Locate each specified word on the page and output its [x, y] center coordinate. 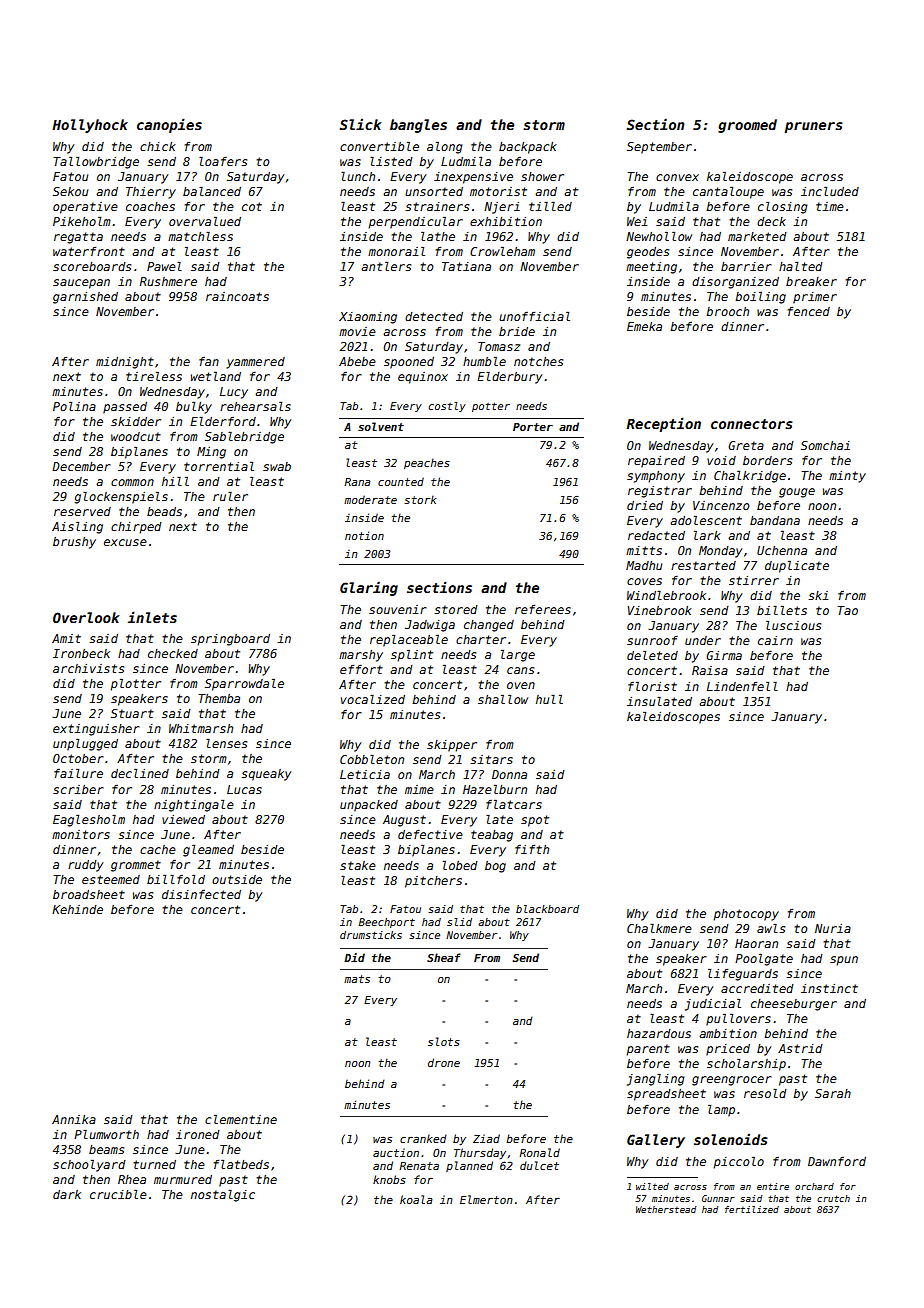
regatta [78, 238]
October [78, 758]
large [518, 655]
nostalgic [223, 1195]
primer [815, 298]
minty [847, 477]
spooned [409, 363]
